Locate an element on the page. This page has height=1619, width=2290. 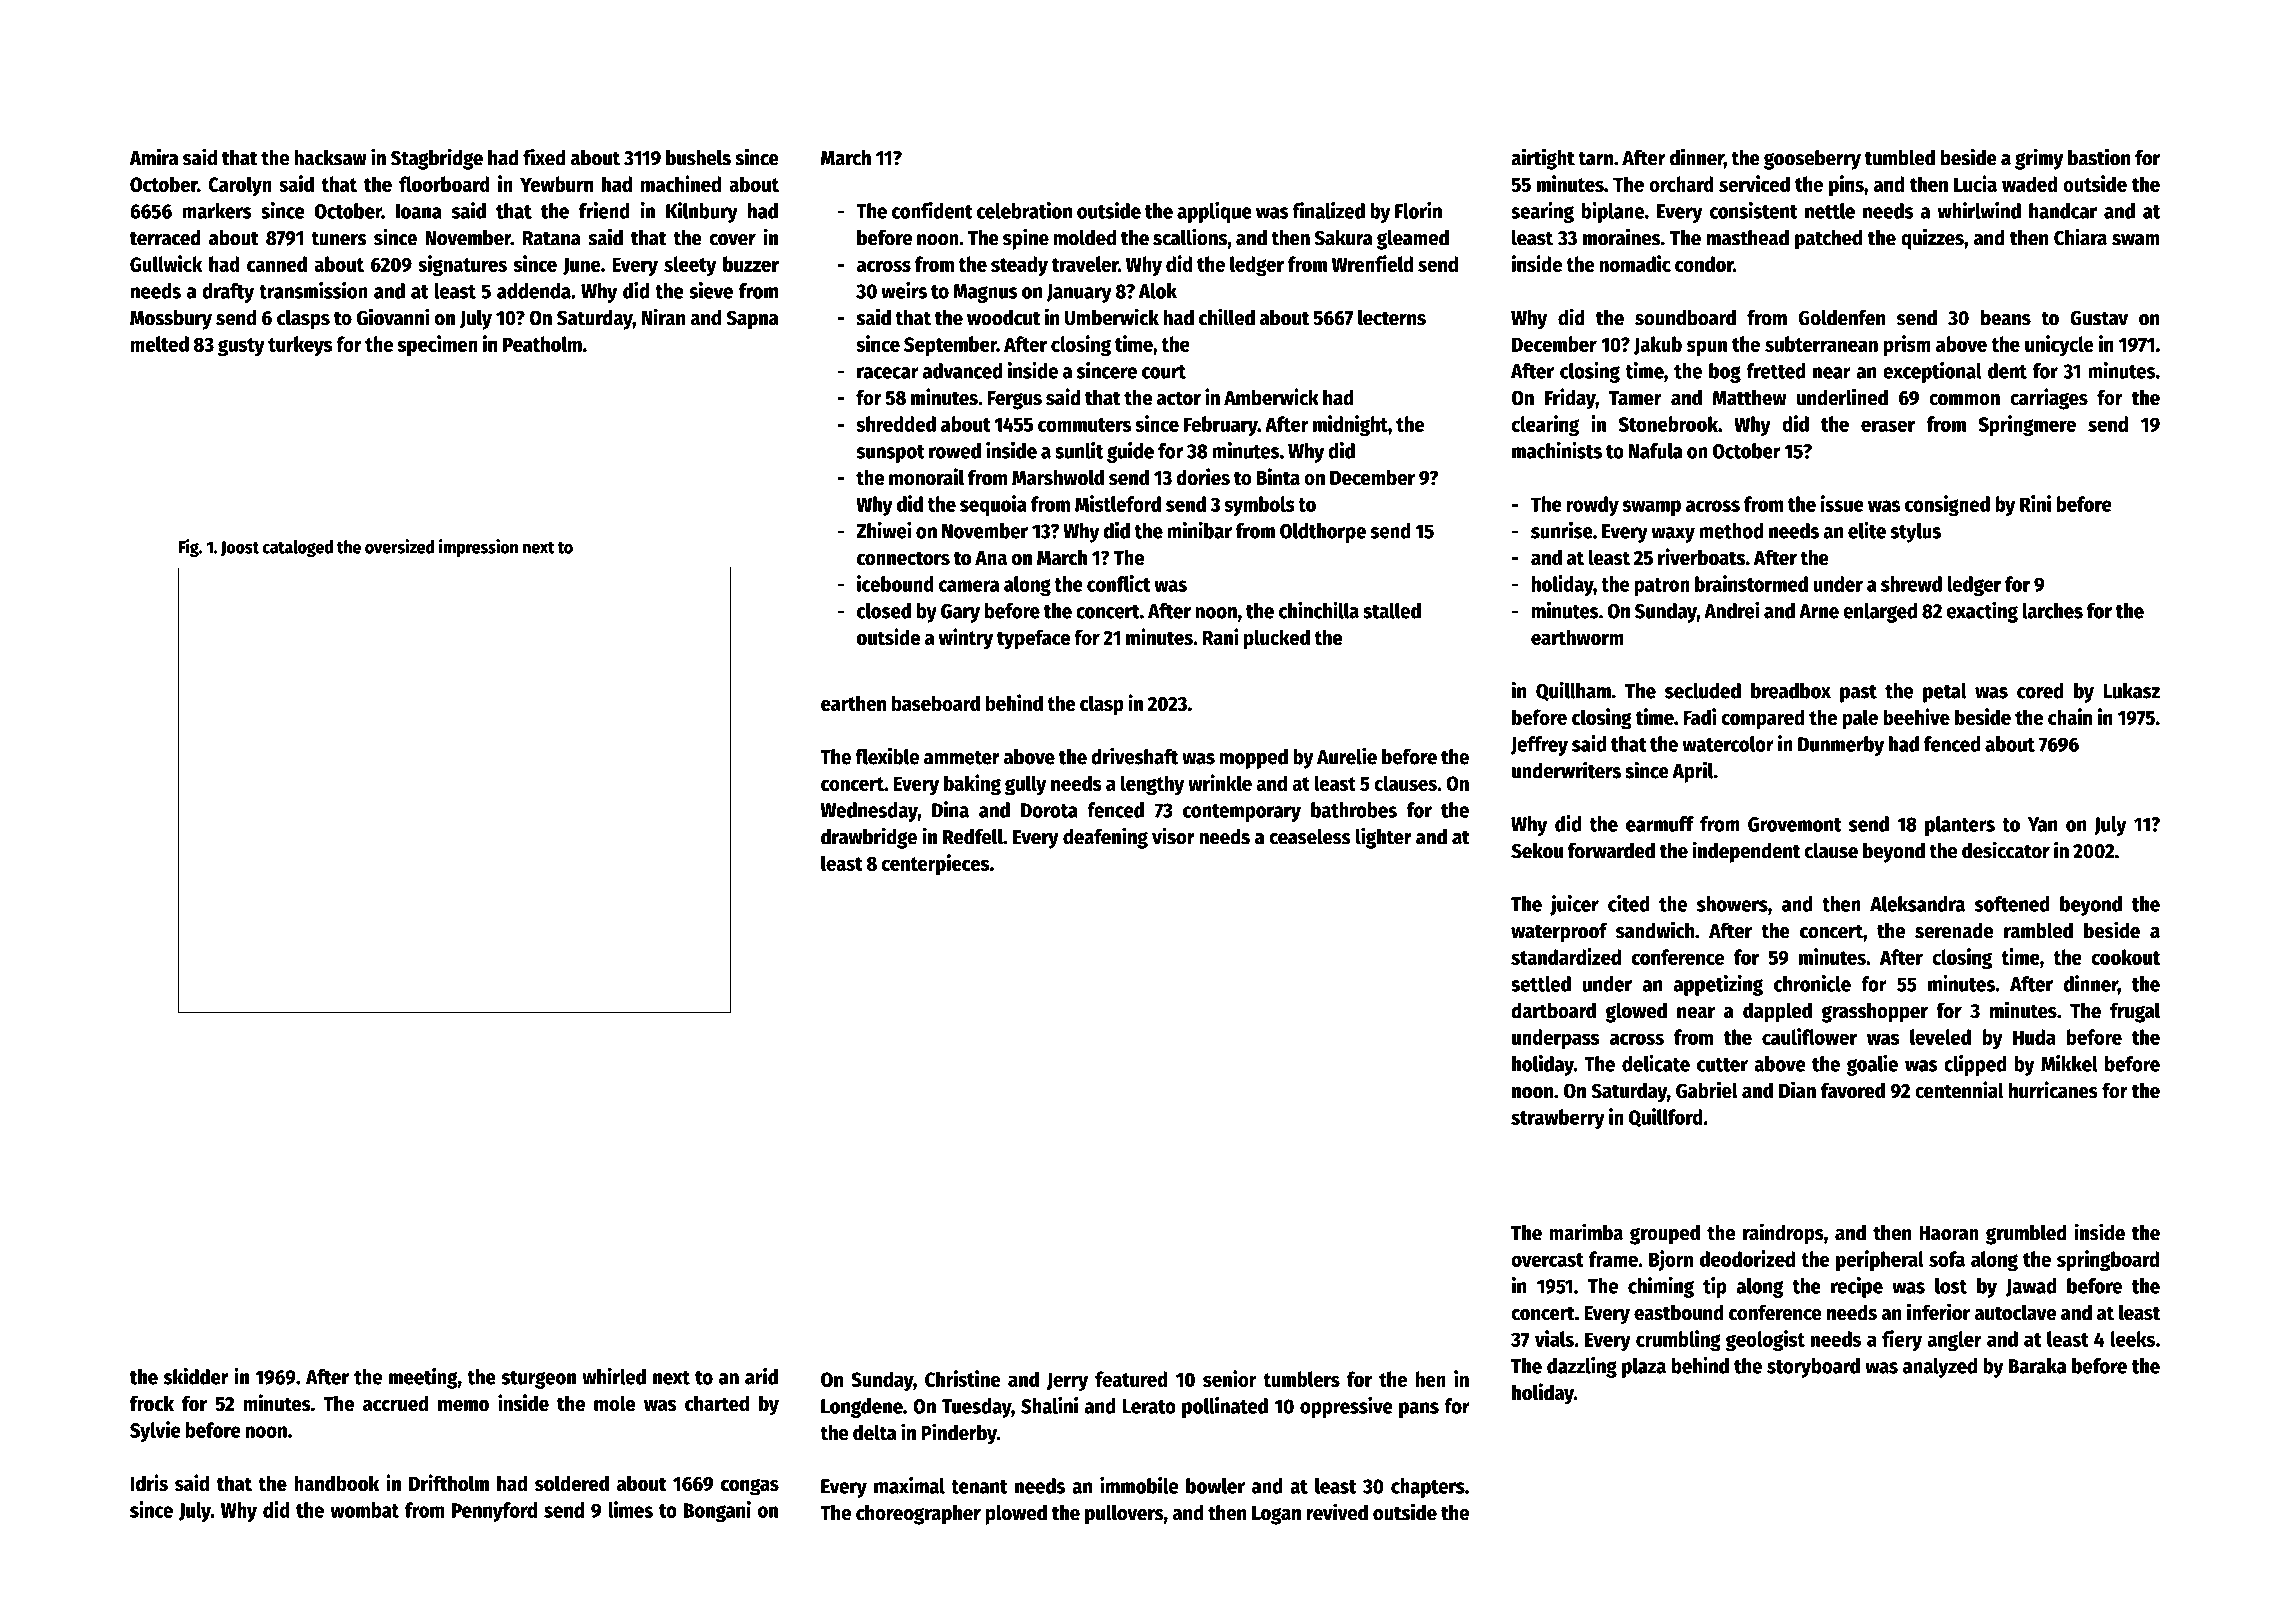
drawbridge is located at coordinates (869, 838).
